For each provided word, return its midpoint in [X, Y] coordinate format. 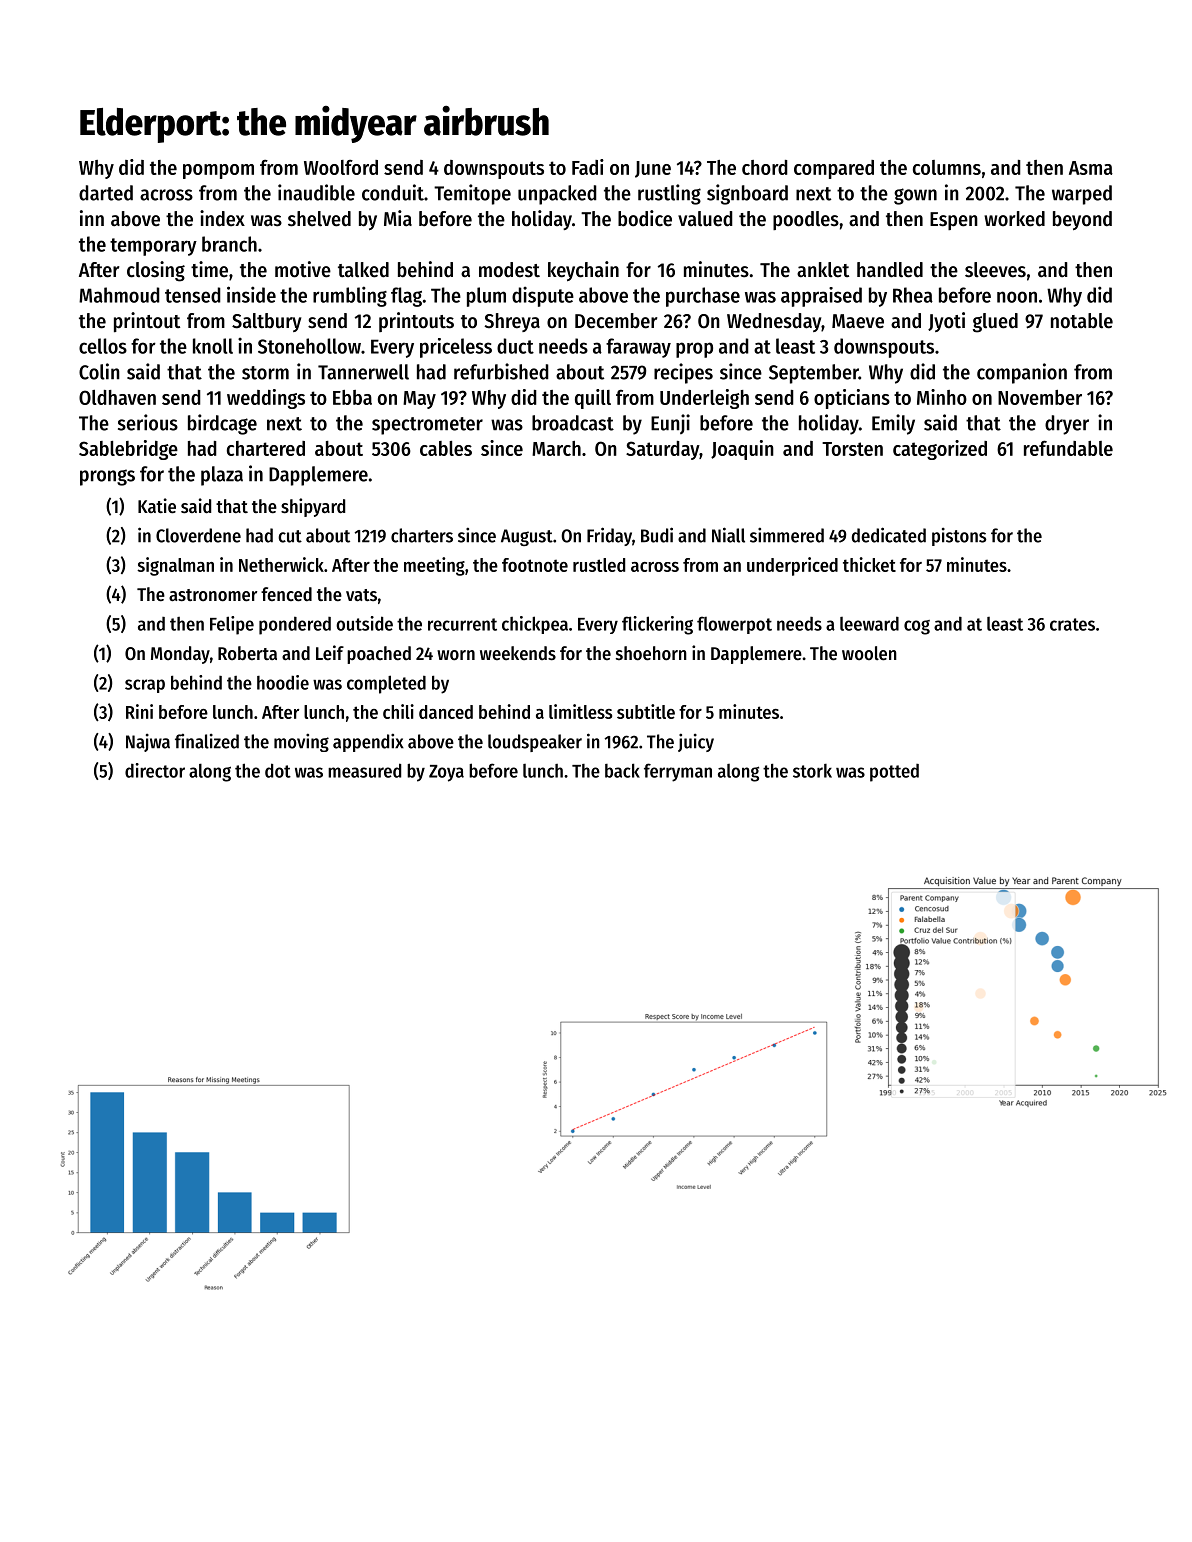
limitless [580, 711]
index [222, 218]
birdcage [222, 424]
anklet [823, 270]
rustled [599, 565]
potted [894, 773]
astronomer [213, 595]
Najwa [148, 743]
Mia [398, 218]
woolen [869, 653]
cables [446, 448]
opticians [852, 399]
